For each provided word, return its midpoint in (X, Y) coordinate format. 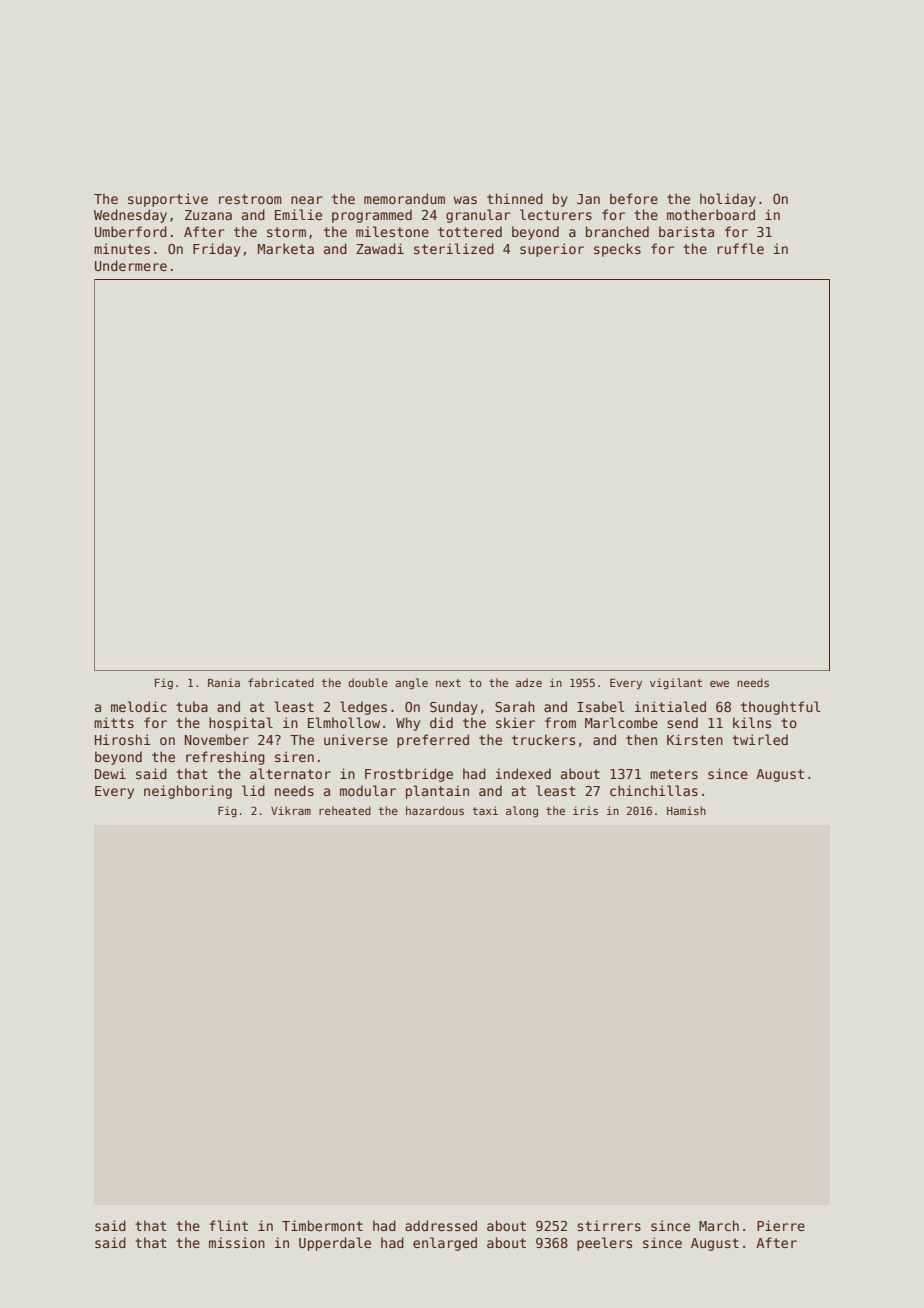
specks (617, 250)
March (719, 1225)
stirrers (609, 1225)
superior (552, 250)
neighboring (188, 792)
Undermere (131, 265)
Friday (217, 250)
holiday (728, 200)
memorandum (404, 198)
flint (228, 1225)
